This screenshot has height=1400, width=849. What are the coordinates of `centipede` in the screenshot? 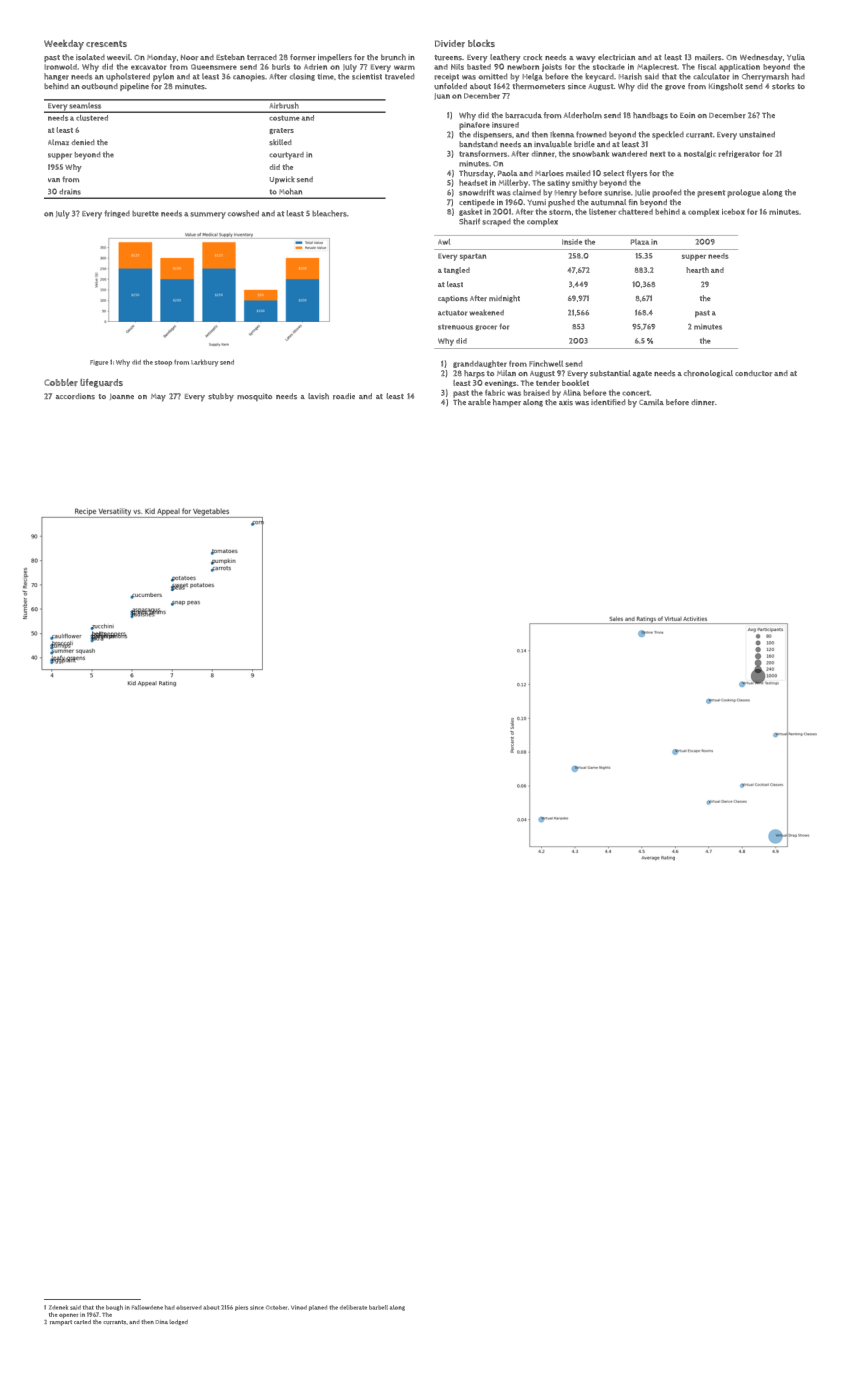 It's located at (476, 203).
